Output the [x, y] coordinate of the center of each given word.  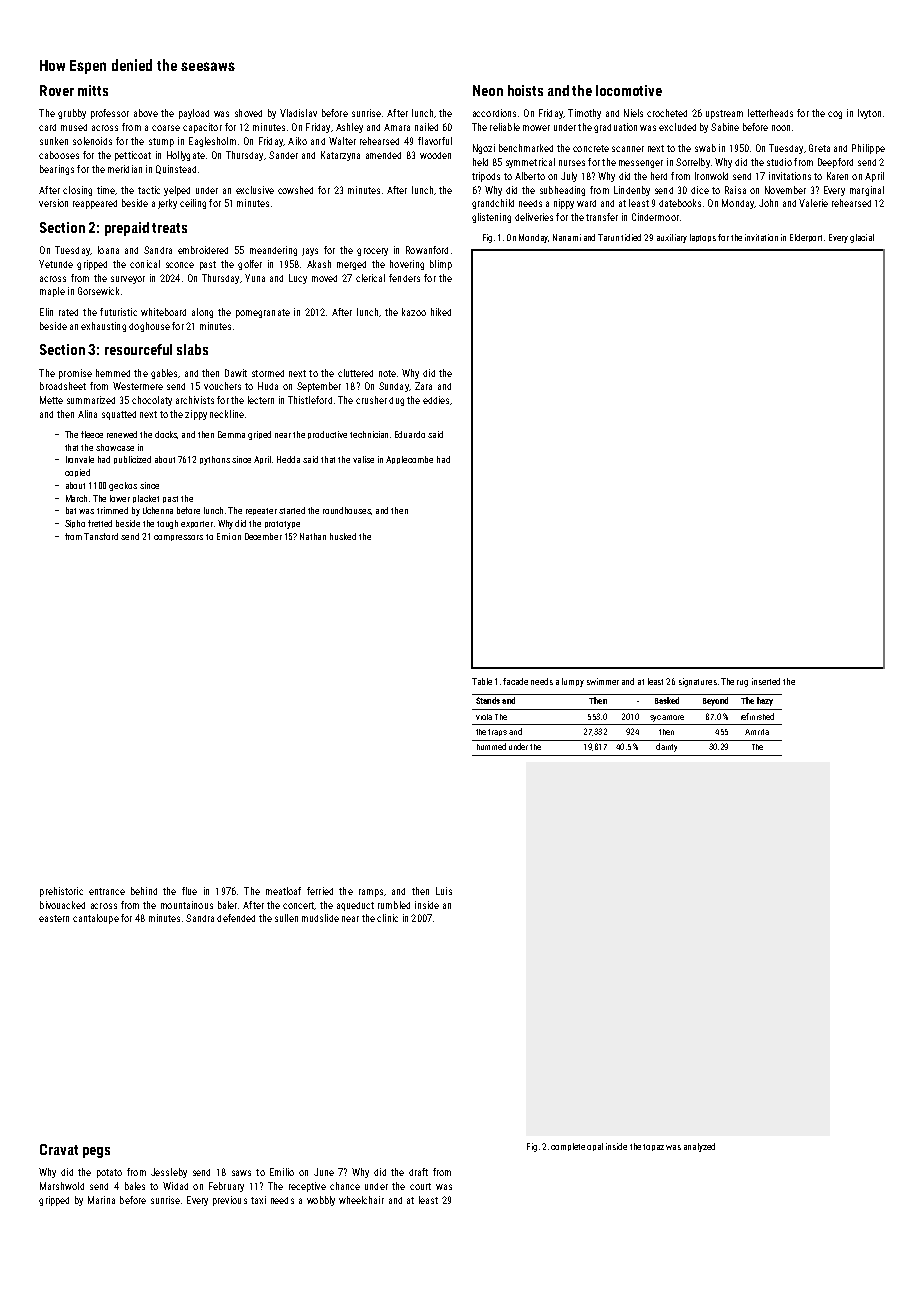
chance [345, 1186]
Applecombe [409, 460]
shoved [248, 113]
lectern [261, 400]
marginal [867, 191]
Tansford [101, 536]
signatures [698, 682]
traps [497, 732]
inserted [766, 681]
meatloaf [283, 891]
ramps [371, 893]
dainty [666, 747]
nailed [426, 127]
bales [135, 1186]
